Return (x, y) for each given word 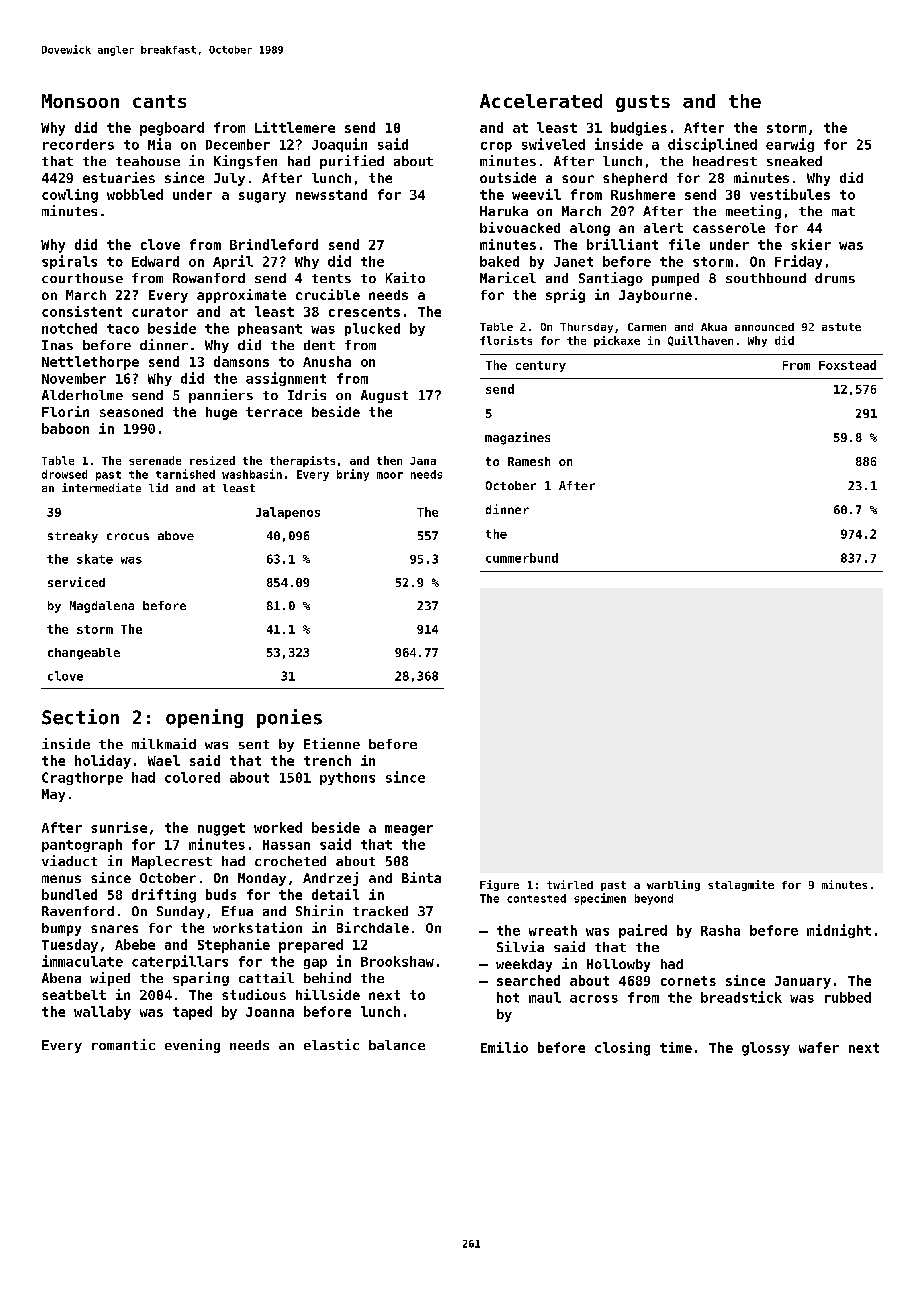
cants (159, 101)
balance (397, 1045)
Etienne (332, 743)
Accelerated (541, 101)
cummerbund (522, 558)
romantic (123, 1044)
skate (95, 559)
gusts (643, 103)
